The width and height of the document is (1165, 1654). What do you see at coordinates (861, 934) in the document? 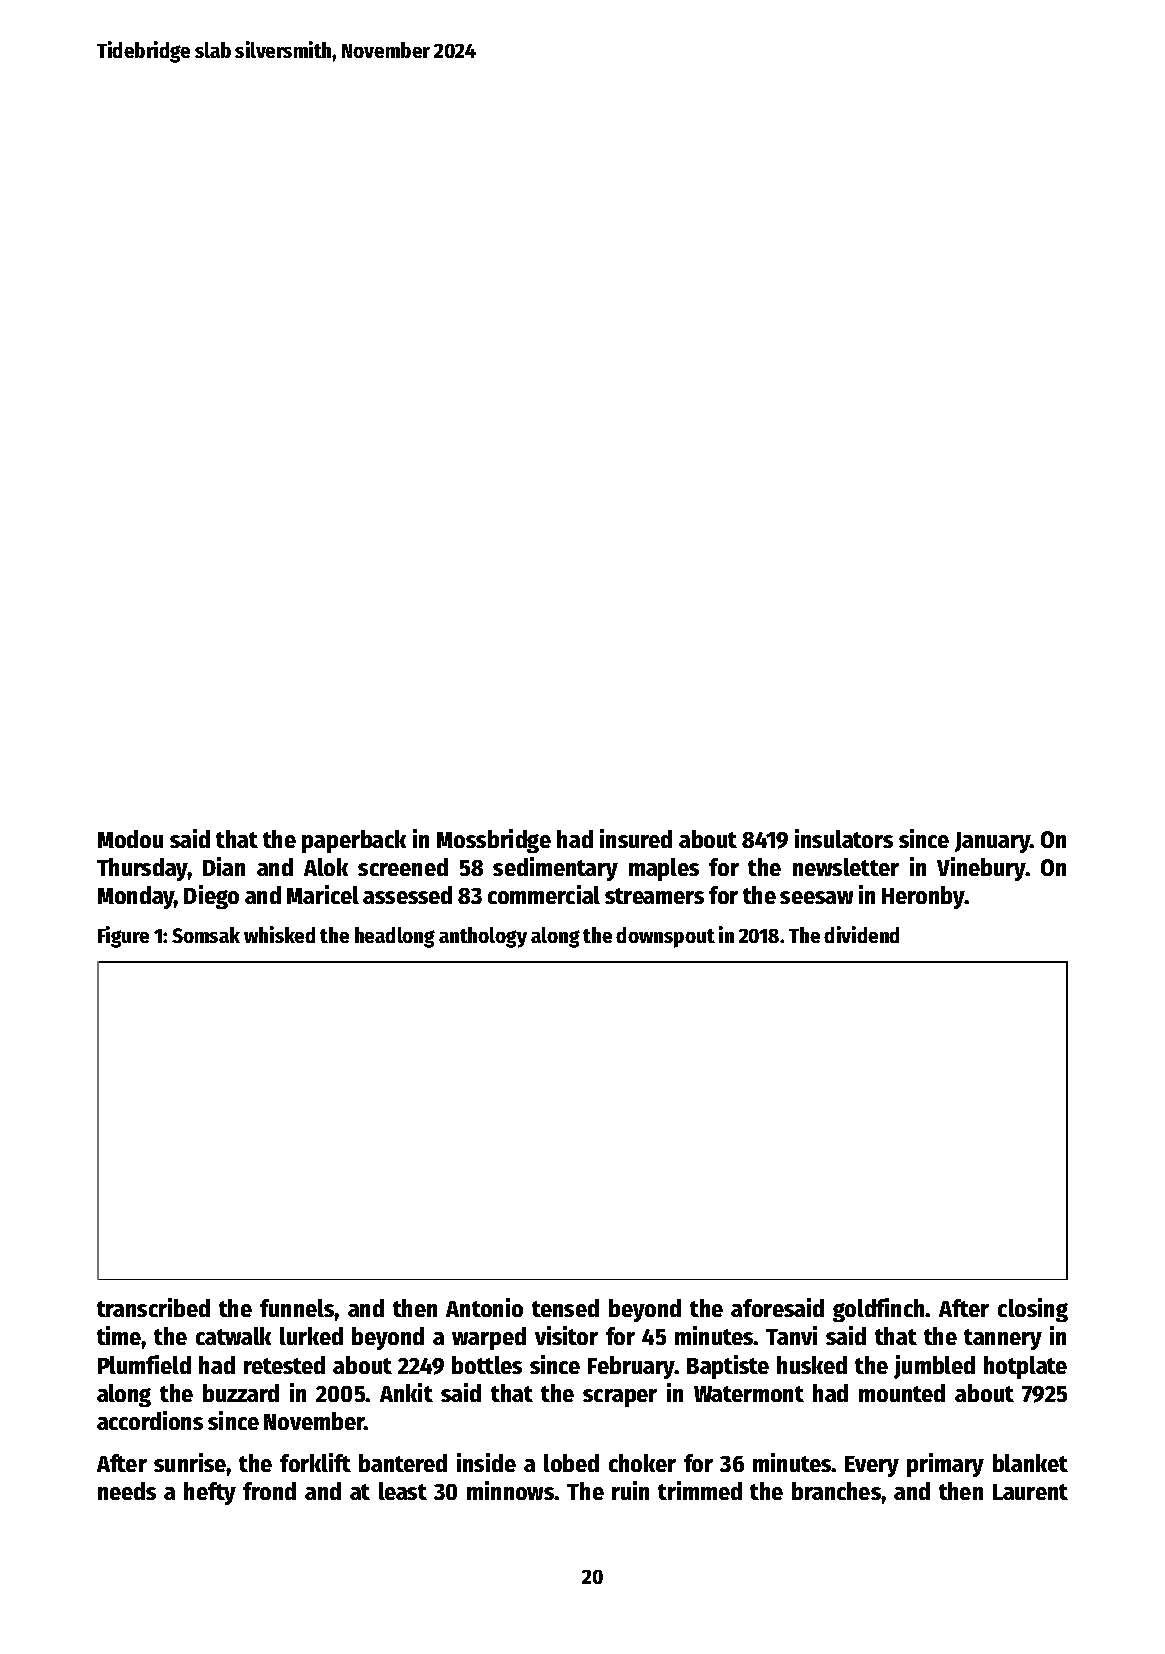
I see `dividend` at bounding box center [861, 934].
